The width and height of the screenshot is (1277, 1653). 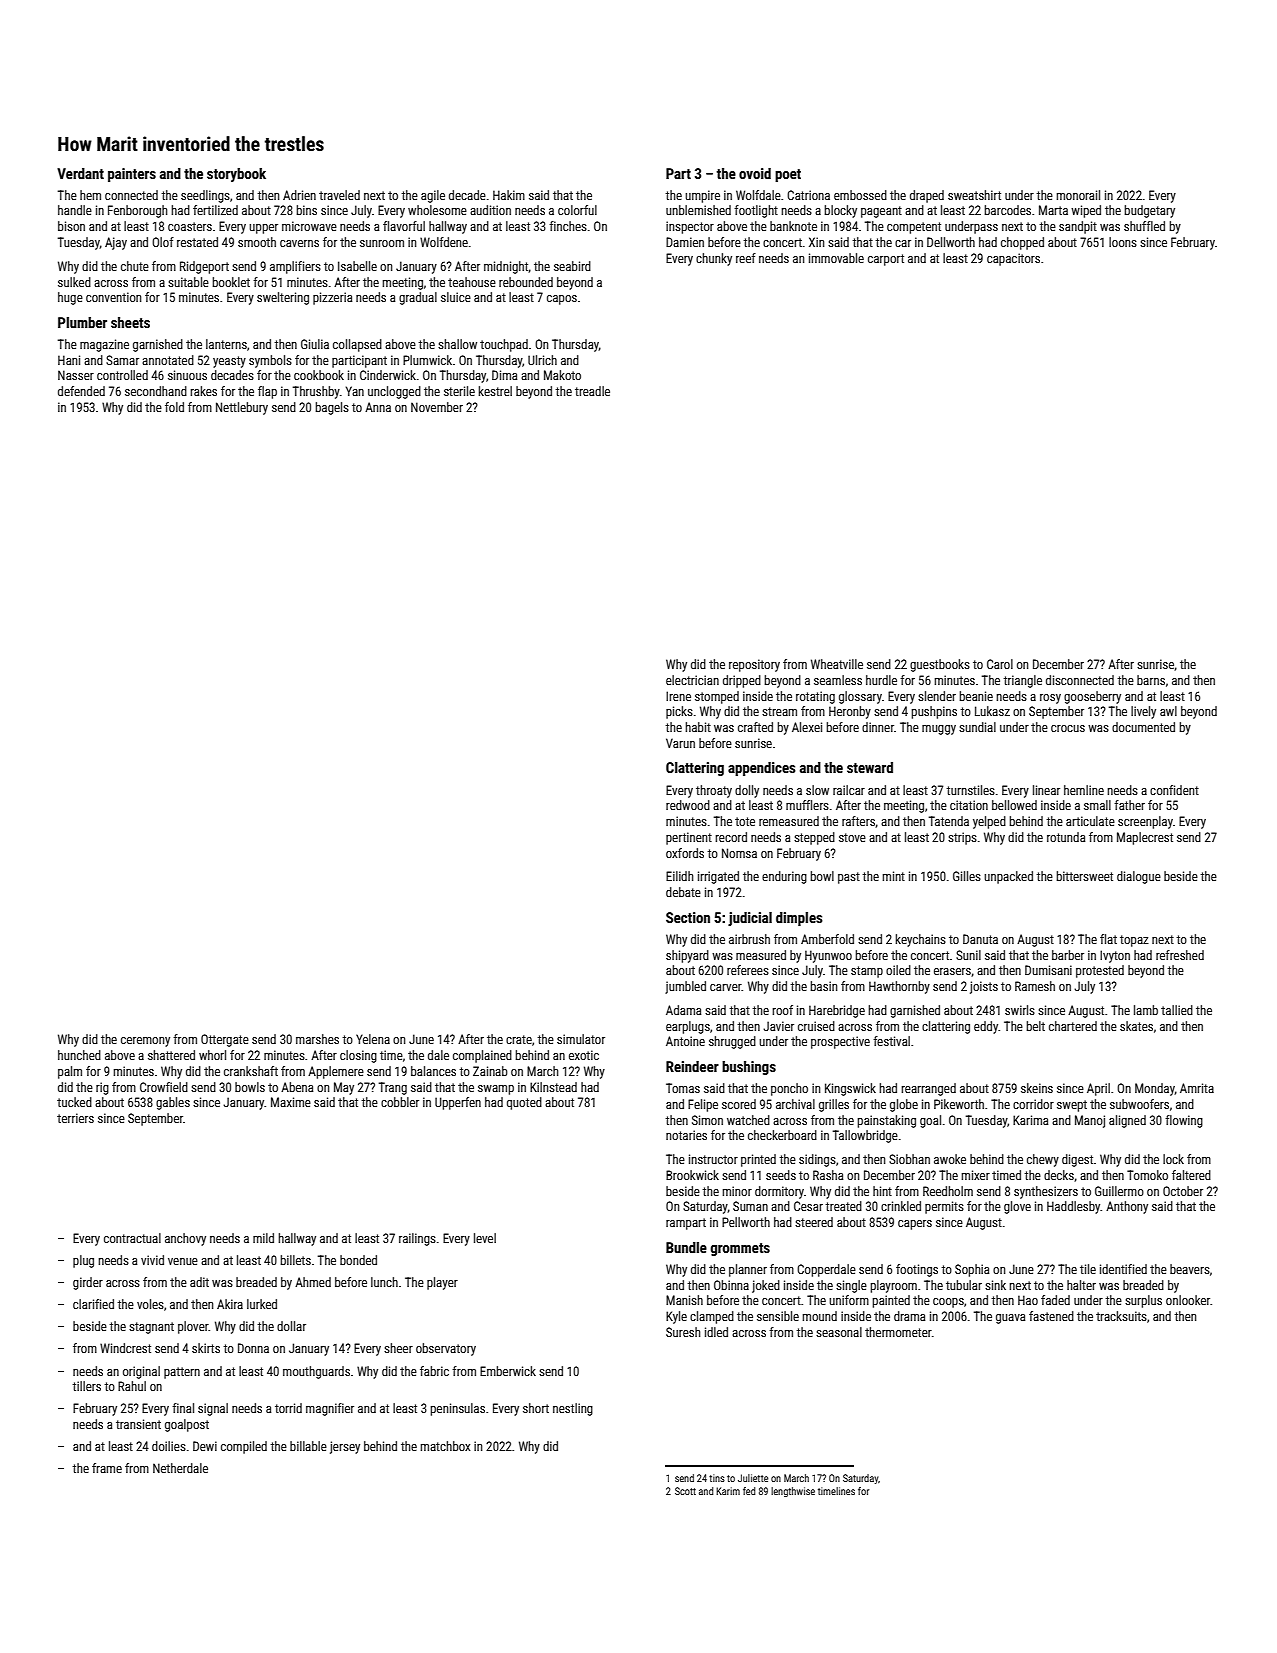 I want to click on lengthwise, so click(x=793, y=1492).
